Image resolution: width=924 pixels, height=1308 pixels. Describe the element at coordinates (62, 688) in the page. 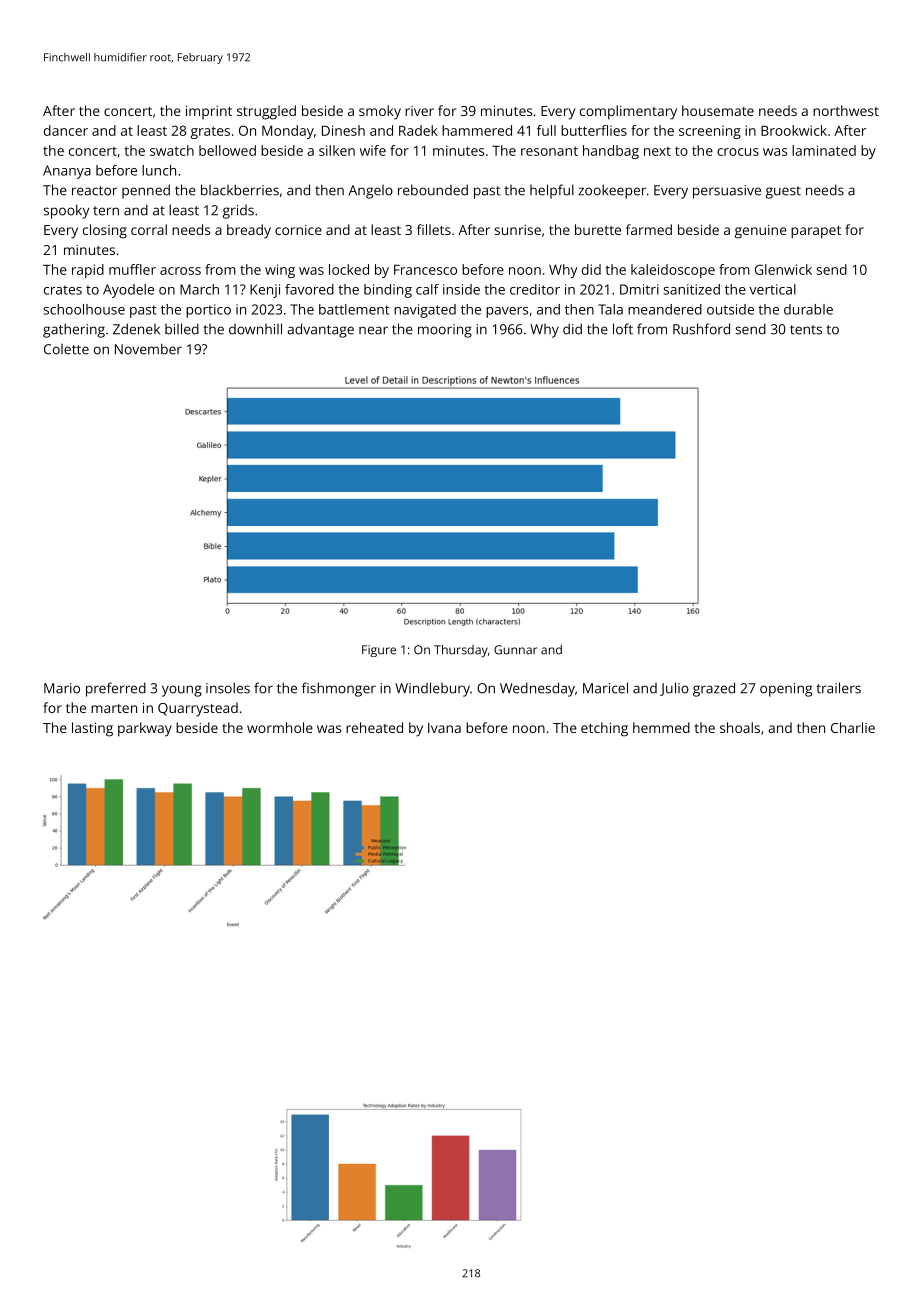

I see `Mario` at that location.
